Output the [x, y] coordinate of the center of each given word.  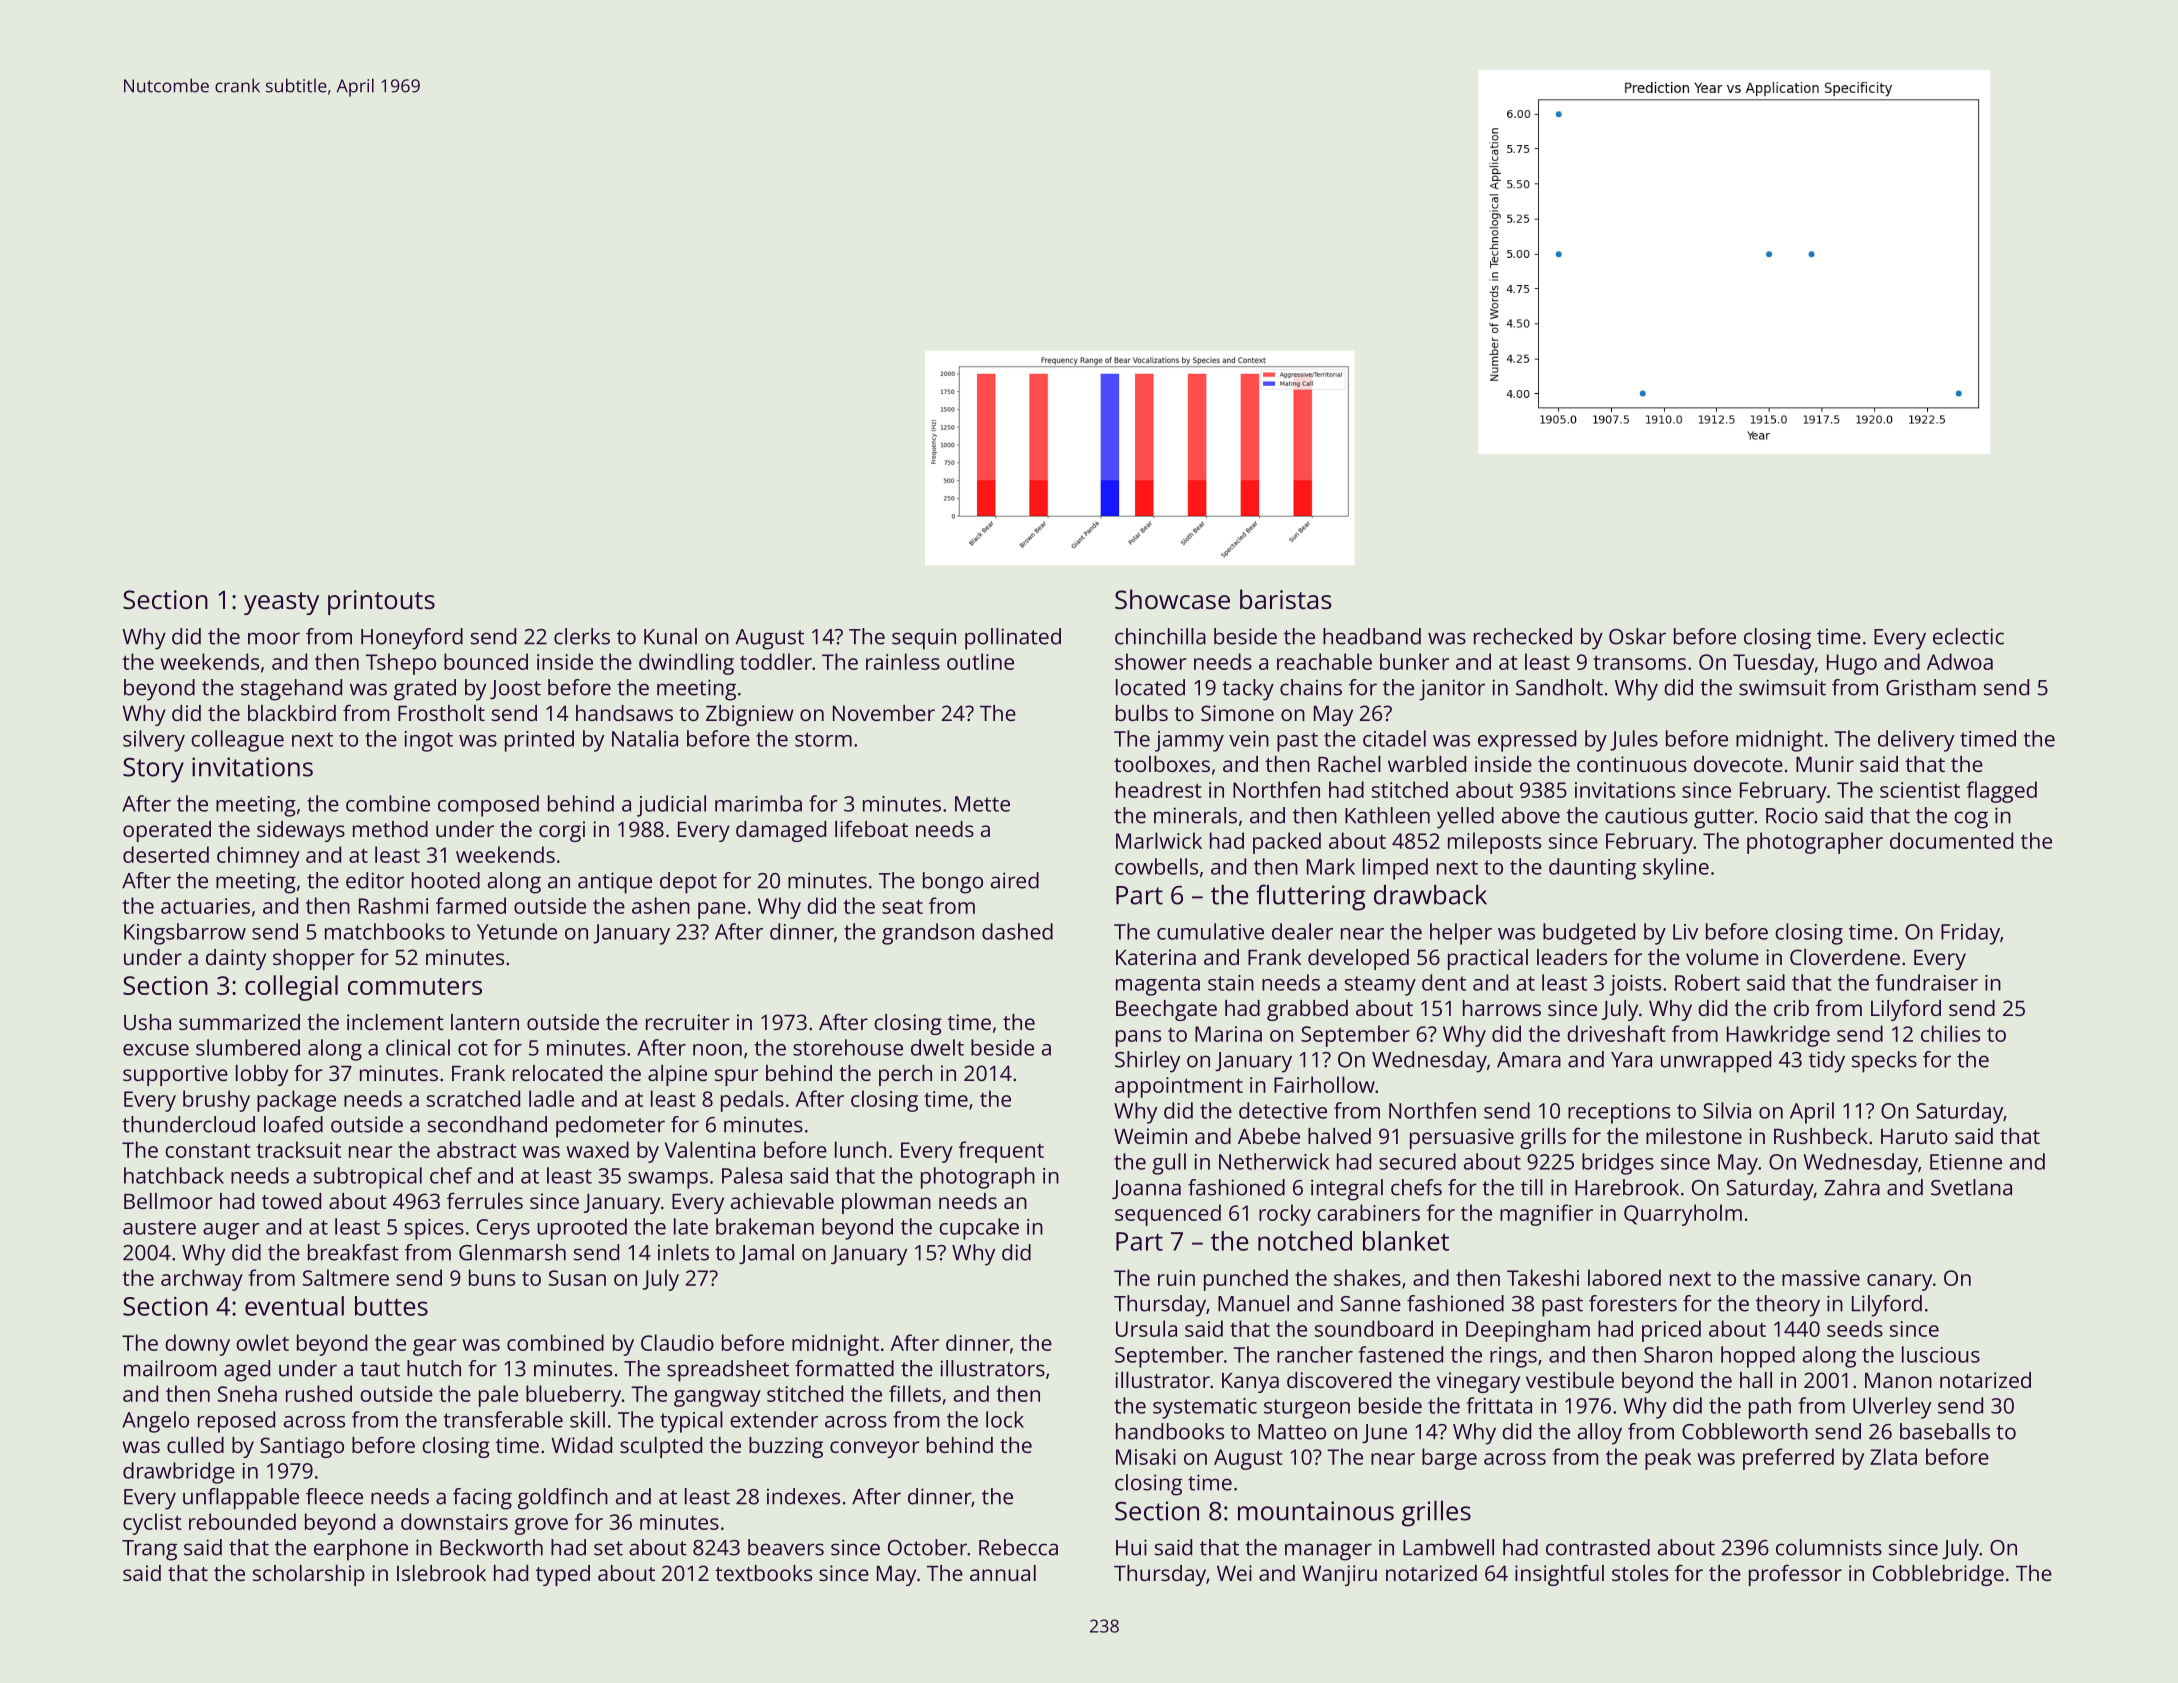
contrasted [1598, 1547]
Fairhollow [1324, 1084]
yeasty [281, 603]
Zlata [1893, 1456]
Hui [1131, 1547]
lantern [485, 1022]
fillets [915, 1393]
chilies [1950, 1033]
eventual [294, 1306]
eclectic [1968, 636]
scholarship [309, 1575]
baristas [1286, 599]
